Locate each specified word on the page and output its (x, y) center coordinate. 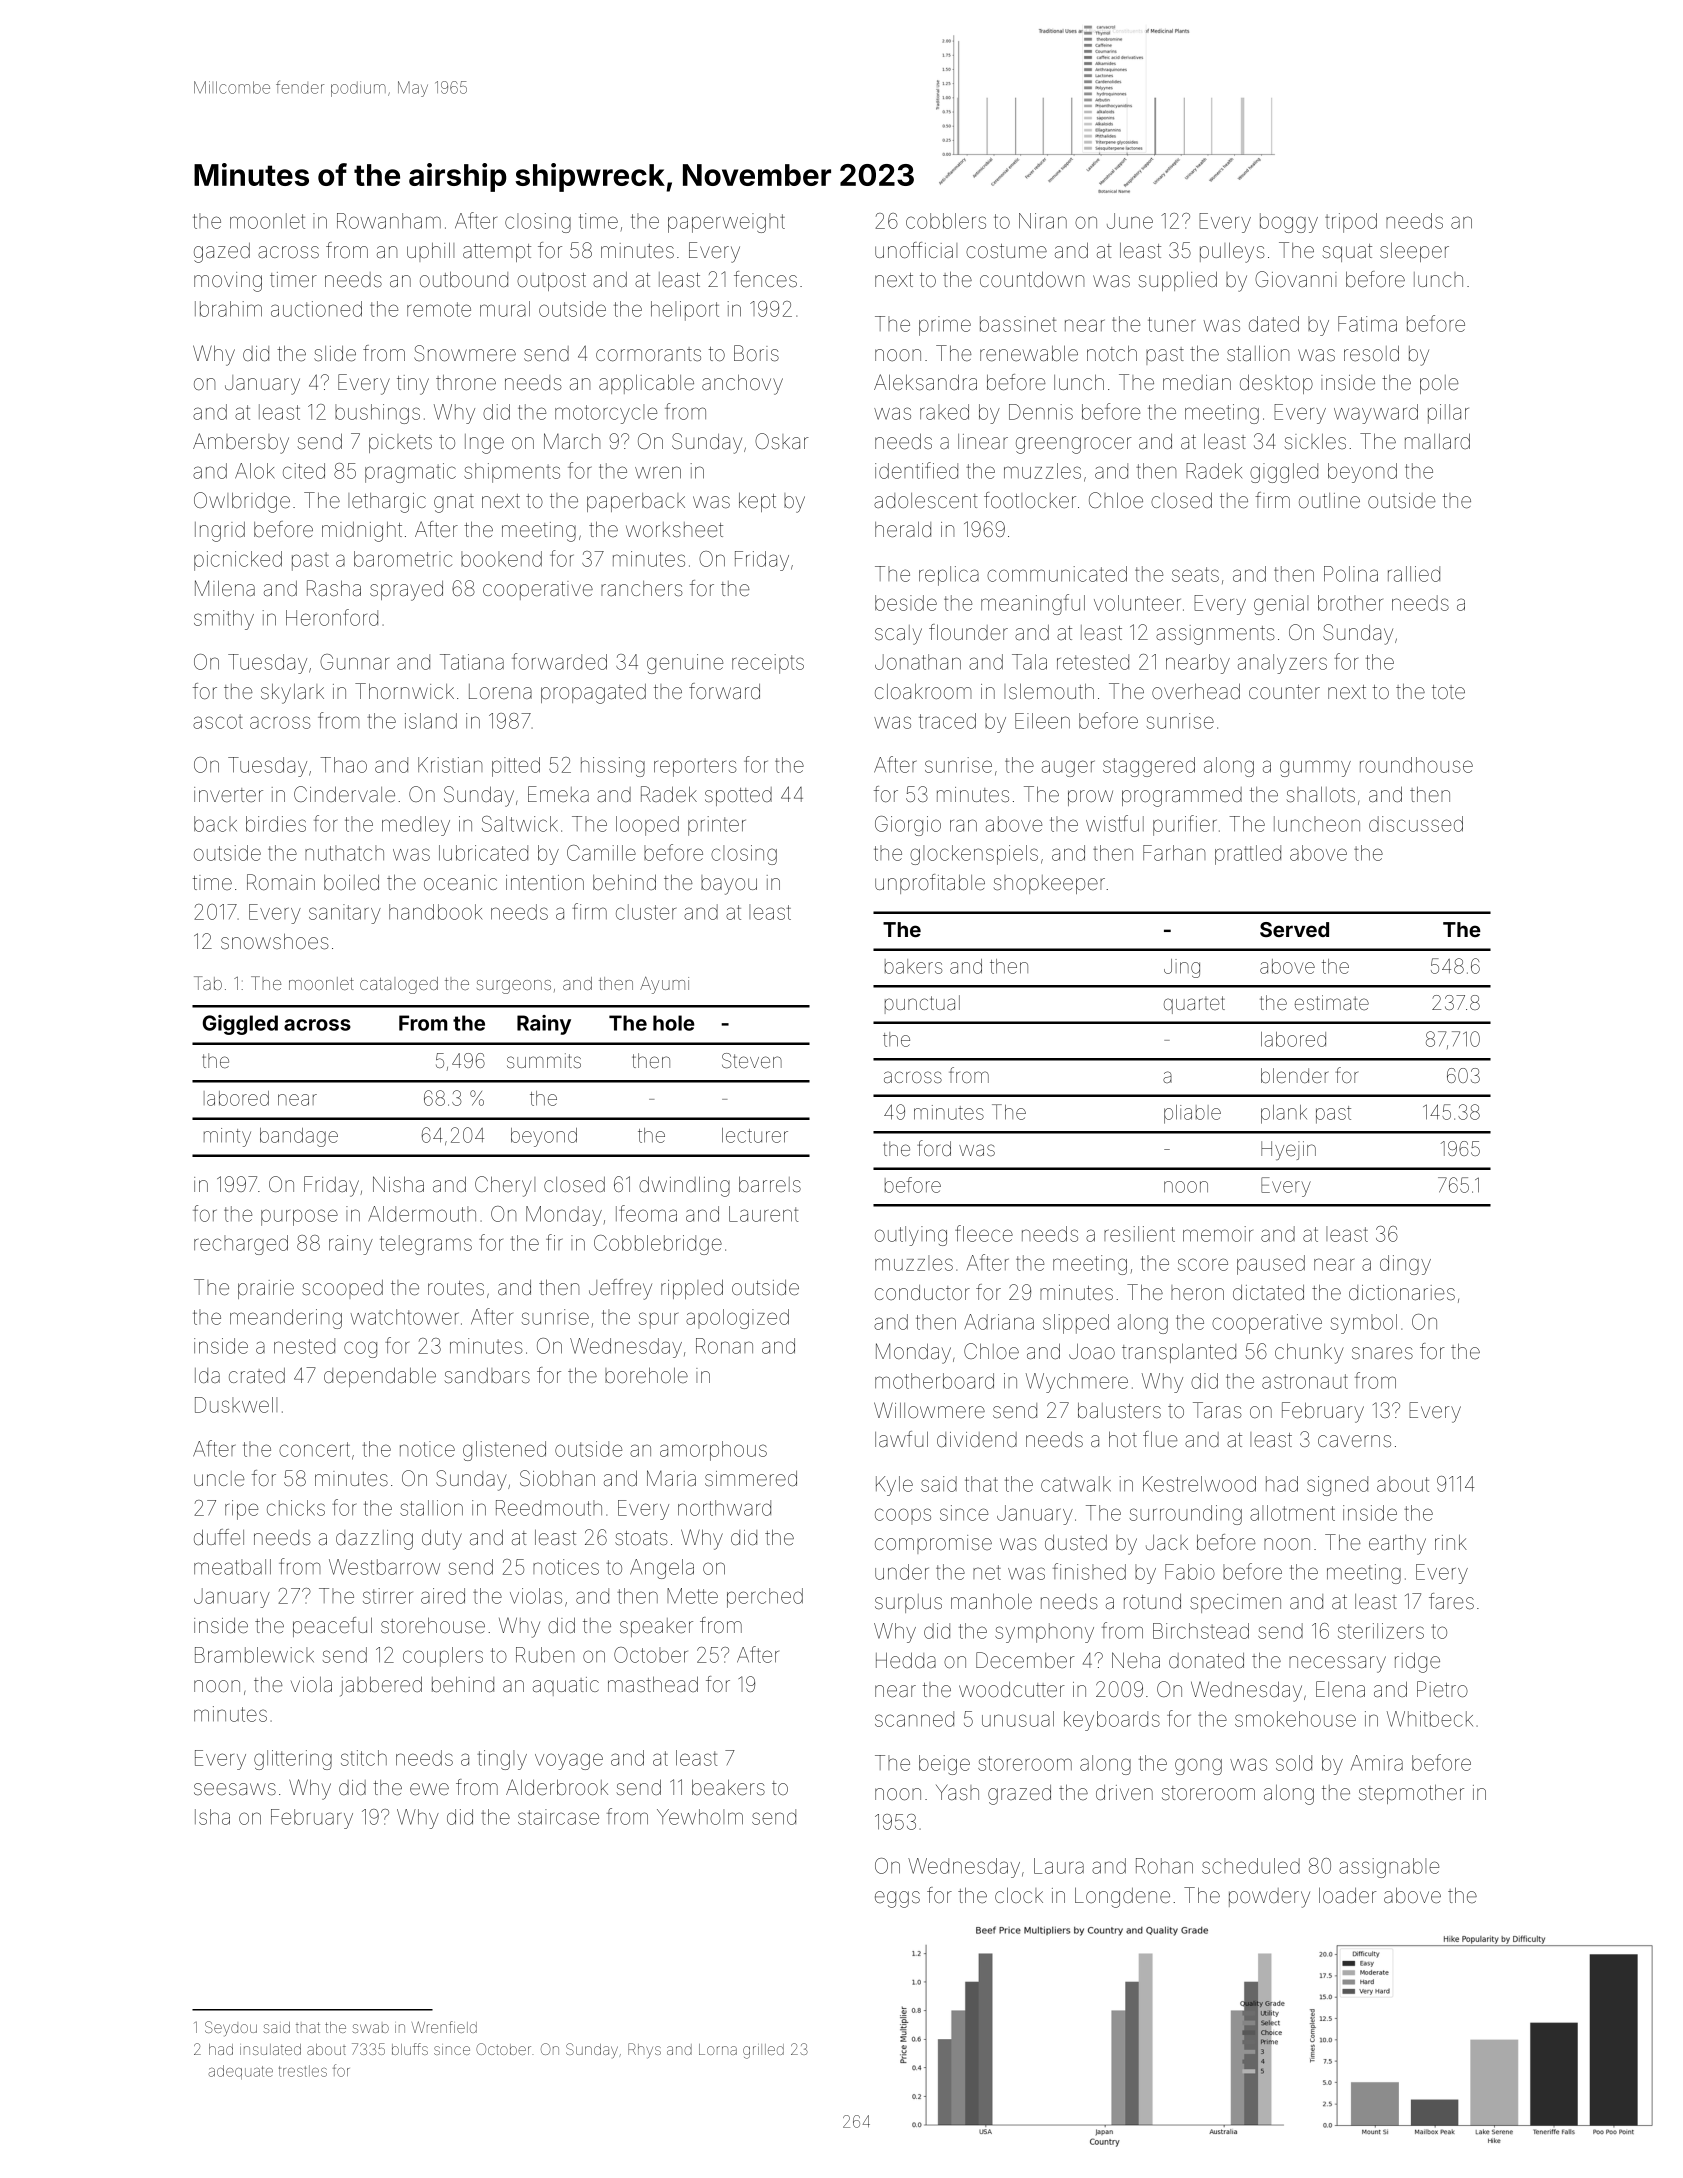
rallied (1414, 574)
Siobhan (557, 1478)
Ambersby (241, 443)
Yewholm (700, 1817)
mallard (1437, 441)
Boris (756, 353)
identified (916, 470)
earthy (1397, 1545)
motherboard (934, 1381)
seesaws (235, 1789)
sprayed (406, 591)
